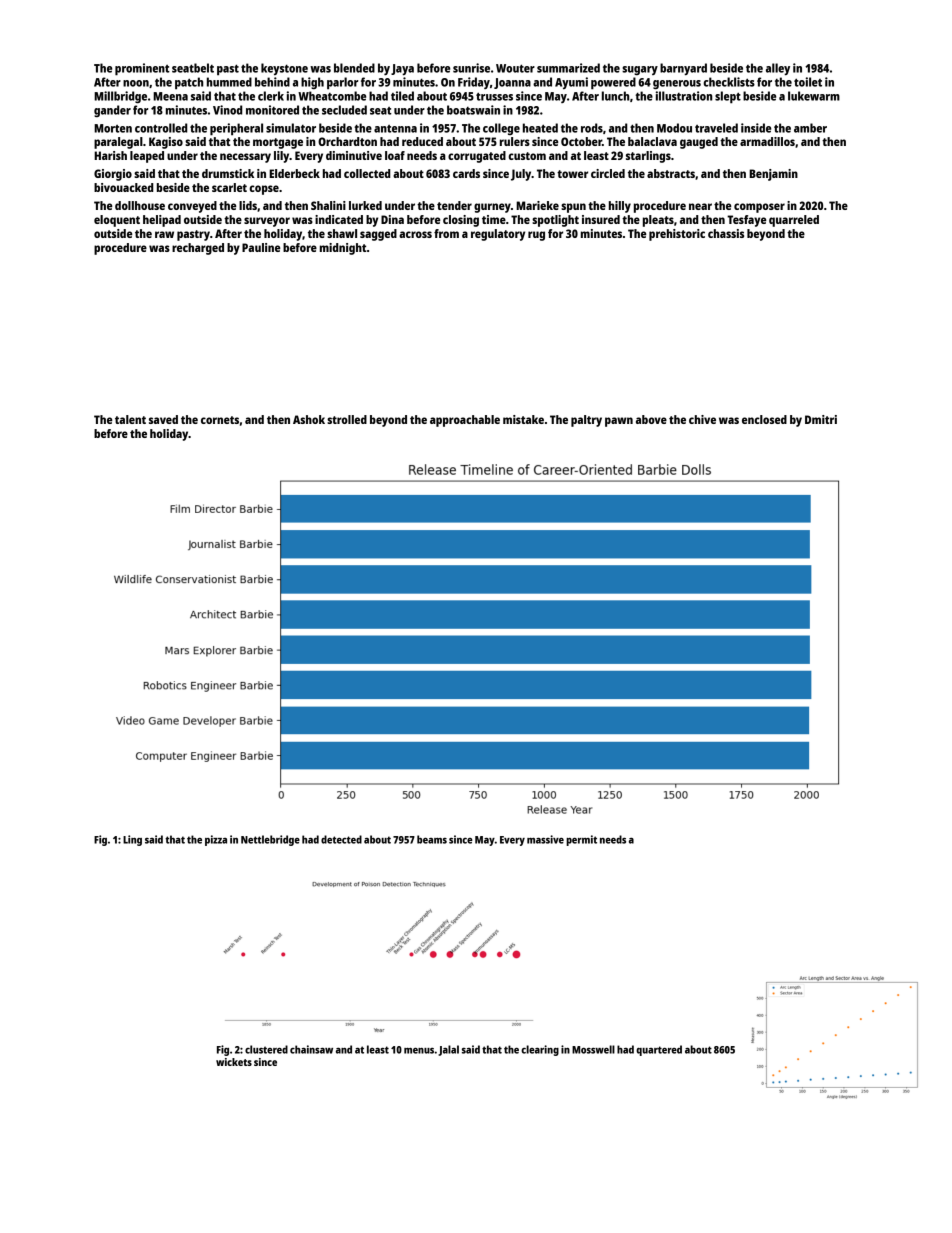 This page has width=952, height=1233. What do you see at coordinates (130, 419) in the page?
I see `talent` at bounding box center [130, 419].
